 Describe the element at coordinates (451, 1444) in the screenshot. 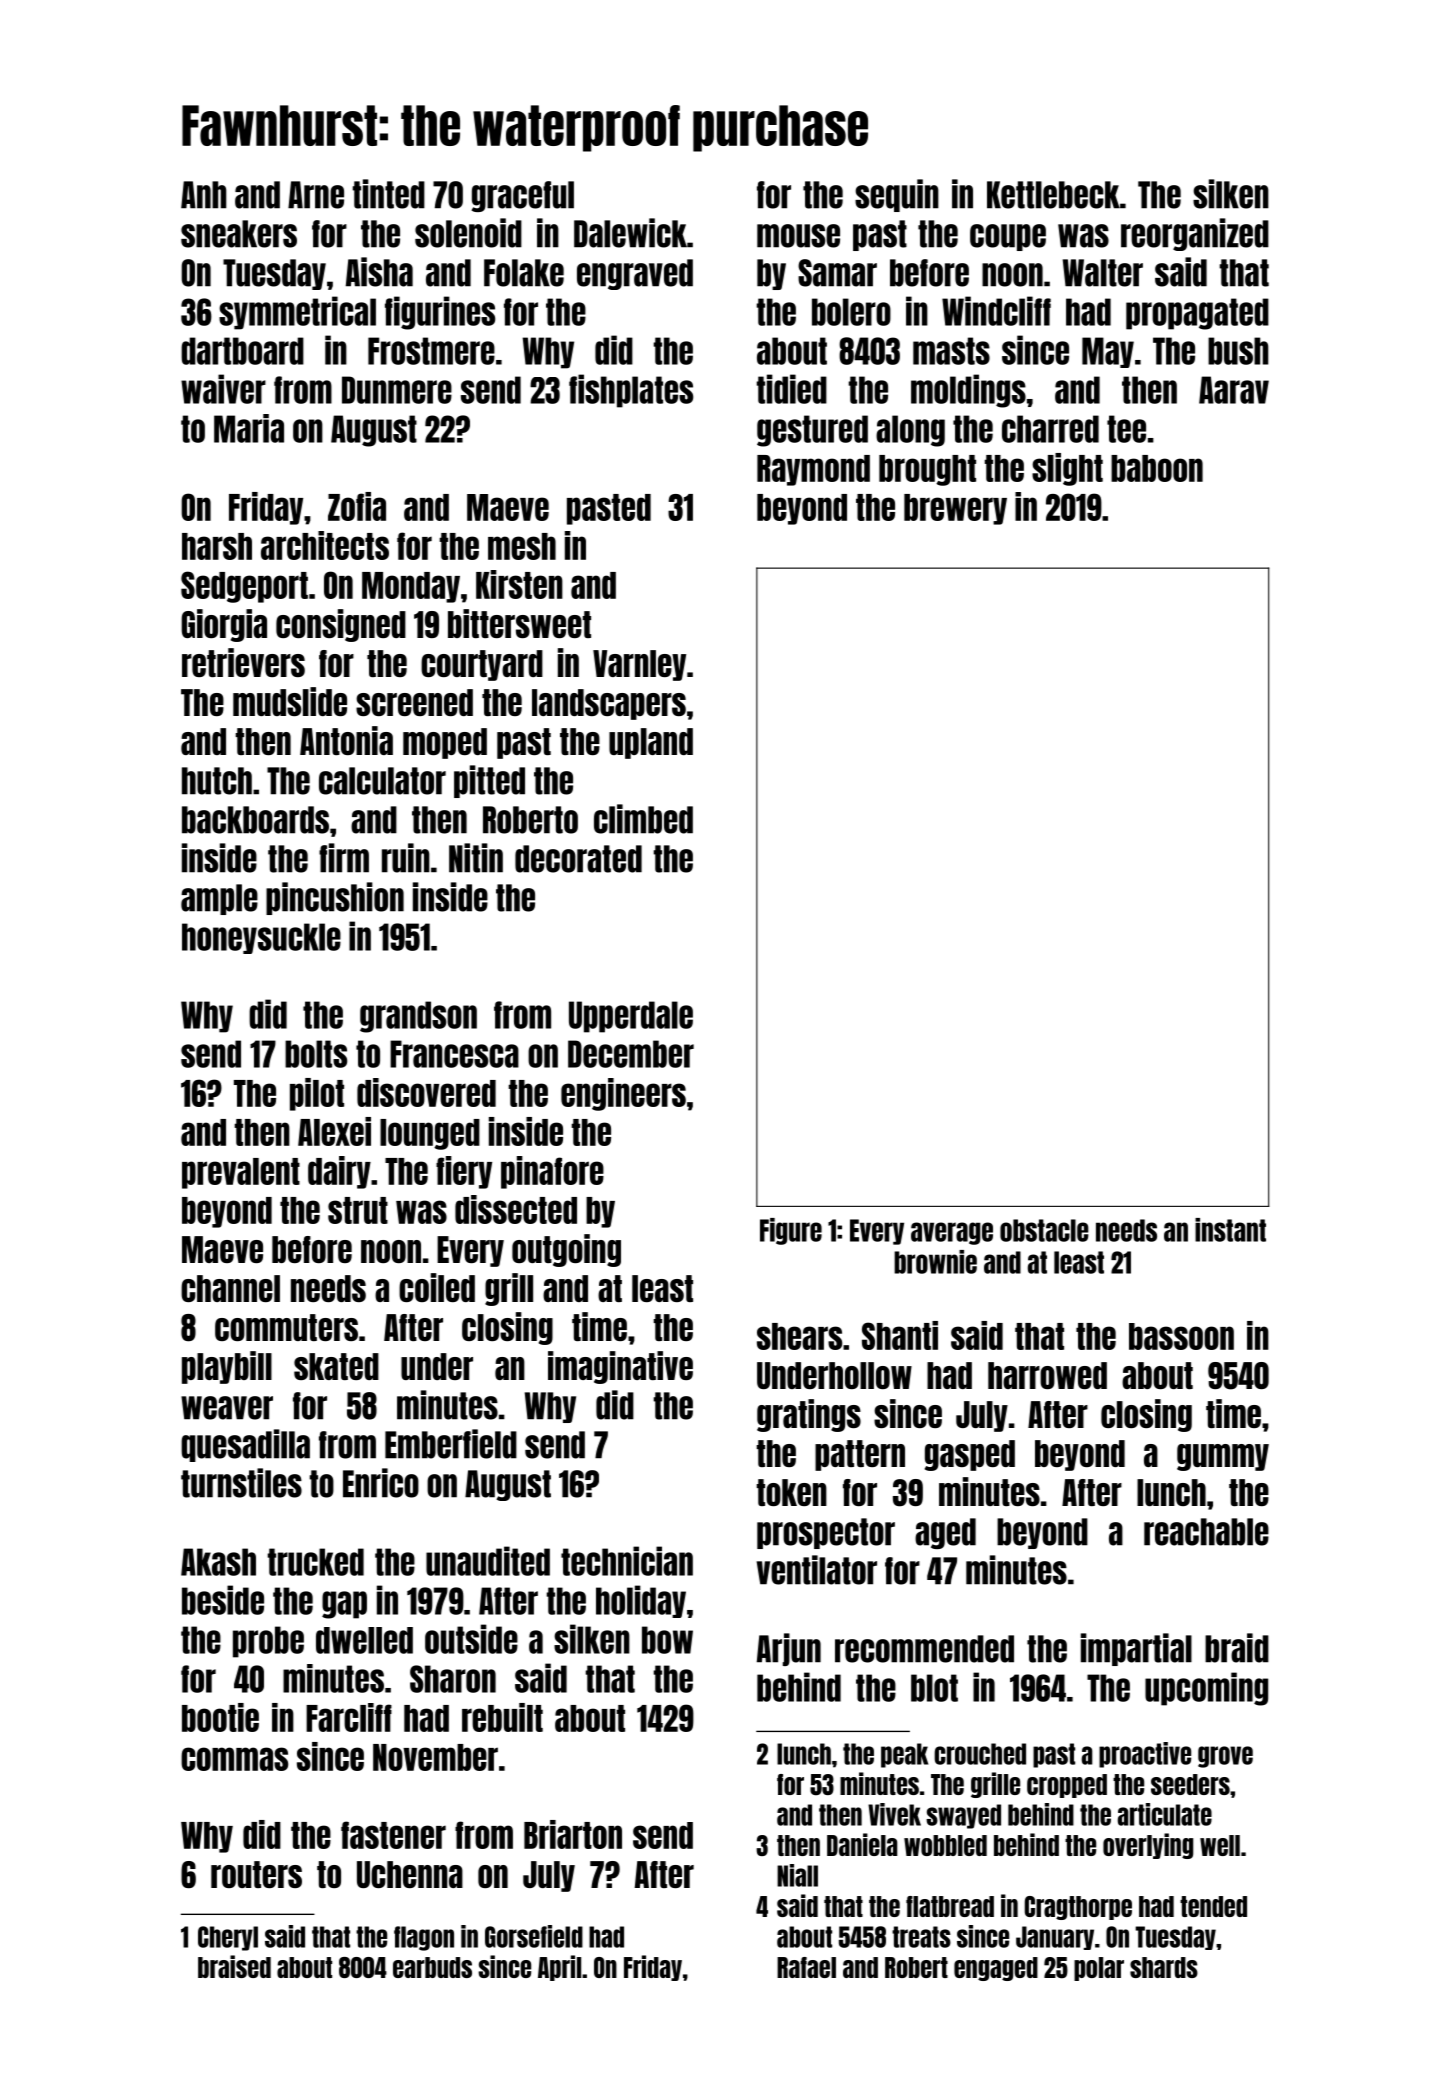

I see `Emberfield` at that location.
